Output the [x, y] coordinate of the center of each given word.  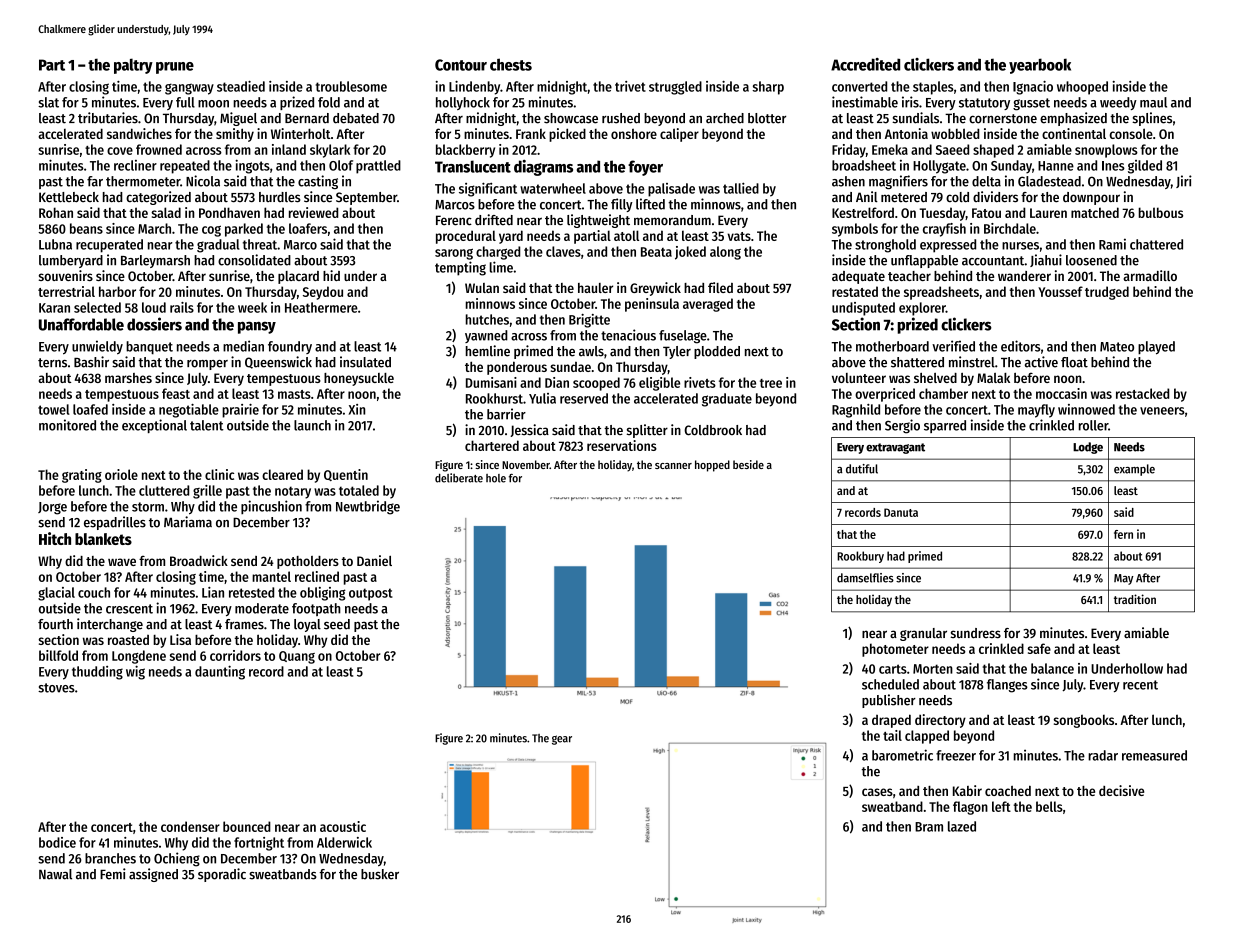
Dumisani [491, 382]
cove [120, 151]
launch [312, 425]
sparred [945, 426]
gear [562, 740]
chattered [1156, 244]
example [1134, 470]
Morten [933, 669]
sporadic [222, 875]
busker [380, 874]
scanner [673, 466]
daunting [220, 672]
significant [488, 189]
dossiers [154, 324]
